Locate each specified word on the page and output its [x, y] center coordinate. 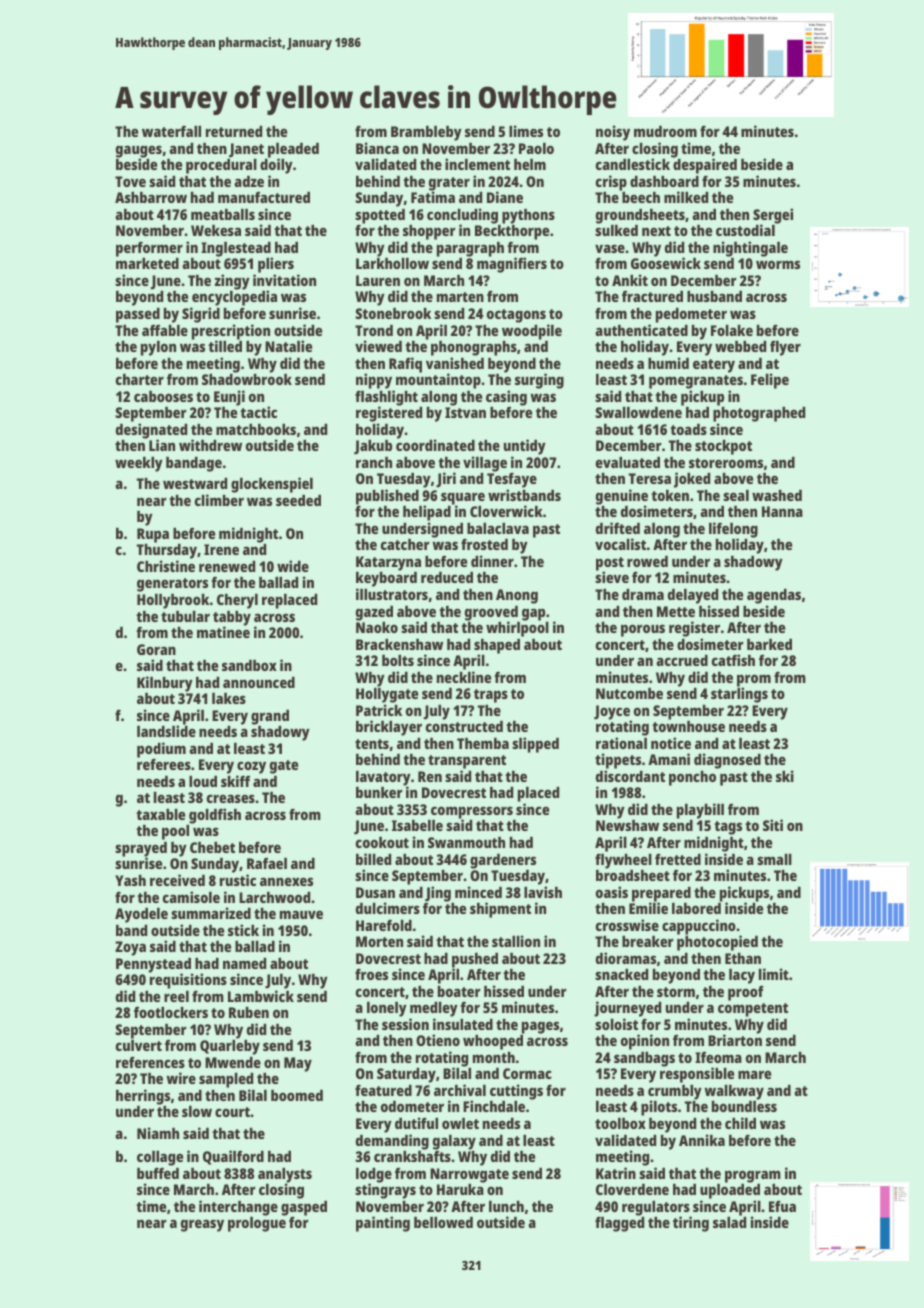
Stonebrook [393, 313]
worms [778, 264]
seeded [298, 500]
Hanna [782, 511]
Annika [702, 1140]
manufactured [264, 197]
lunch [506, 1206]
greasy [202, 1225]
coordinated [435, 445]
